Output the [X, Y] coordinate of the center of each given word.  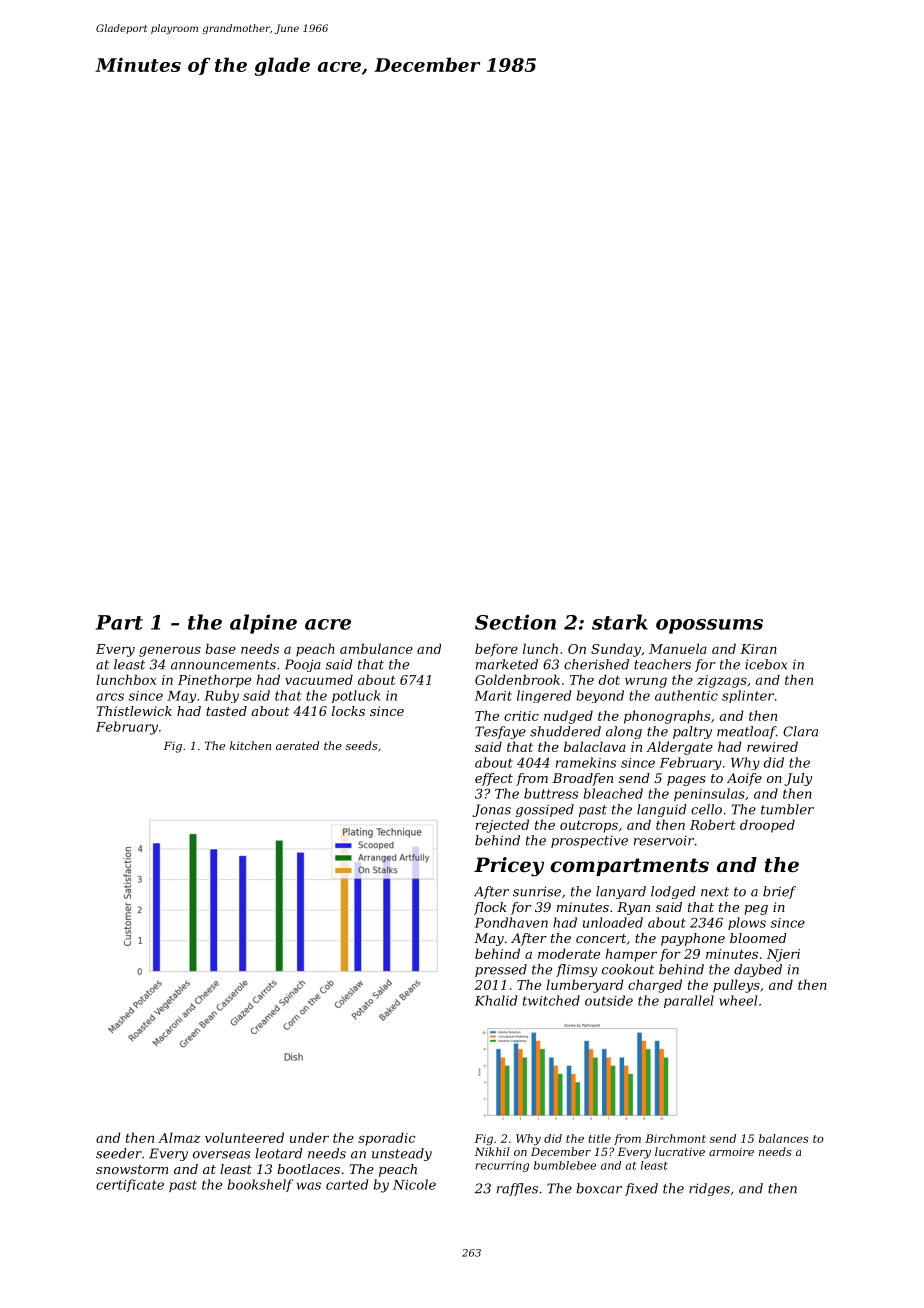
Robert [713, 824]
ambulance [376, 648]
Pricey [509, 867]
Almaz [179, 1137]
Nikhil [491, 1151]
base [220, 648]
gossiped [545, 810]
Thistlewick [134, 711]
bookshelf [260, 1185]
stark [620, 622]
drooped [767, 826]
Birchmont [675, 1138]
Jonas [491, 810]
